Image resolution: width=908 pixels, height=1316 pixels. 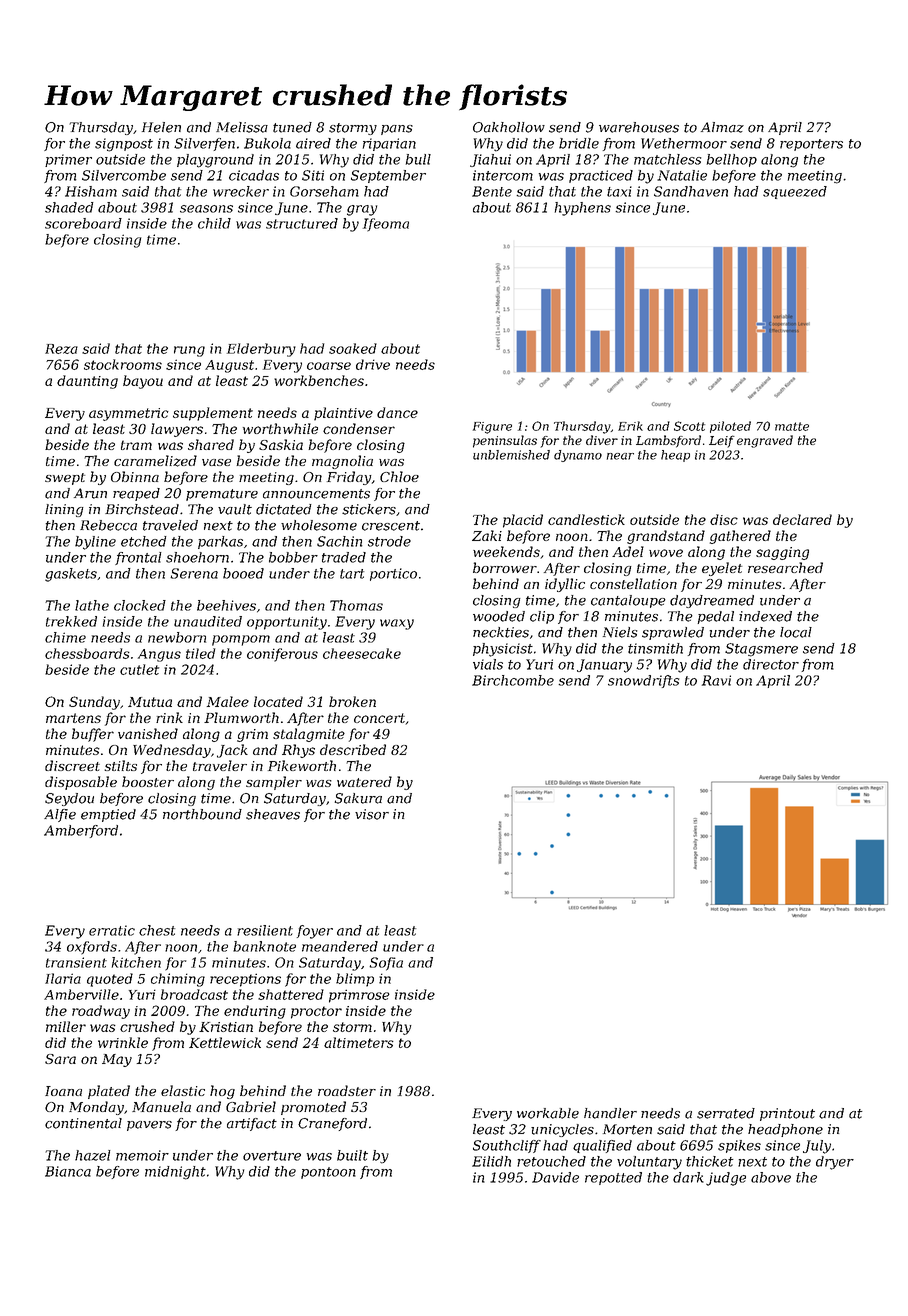 What do you see at coordinates (722, 127) in the document?
I see `Almaz` at bounding box center [722, 127].
